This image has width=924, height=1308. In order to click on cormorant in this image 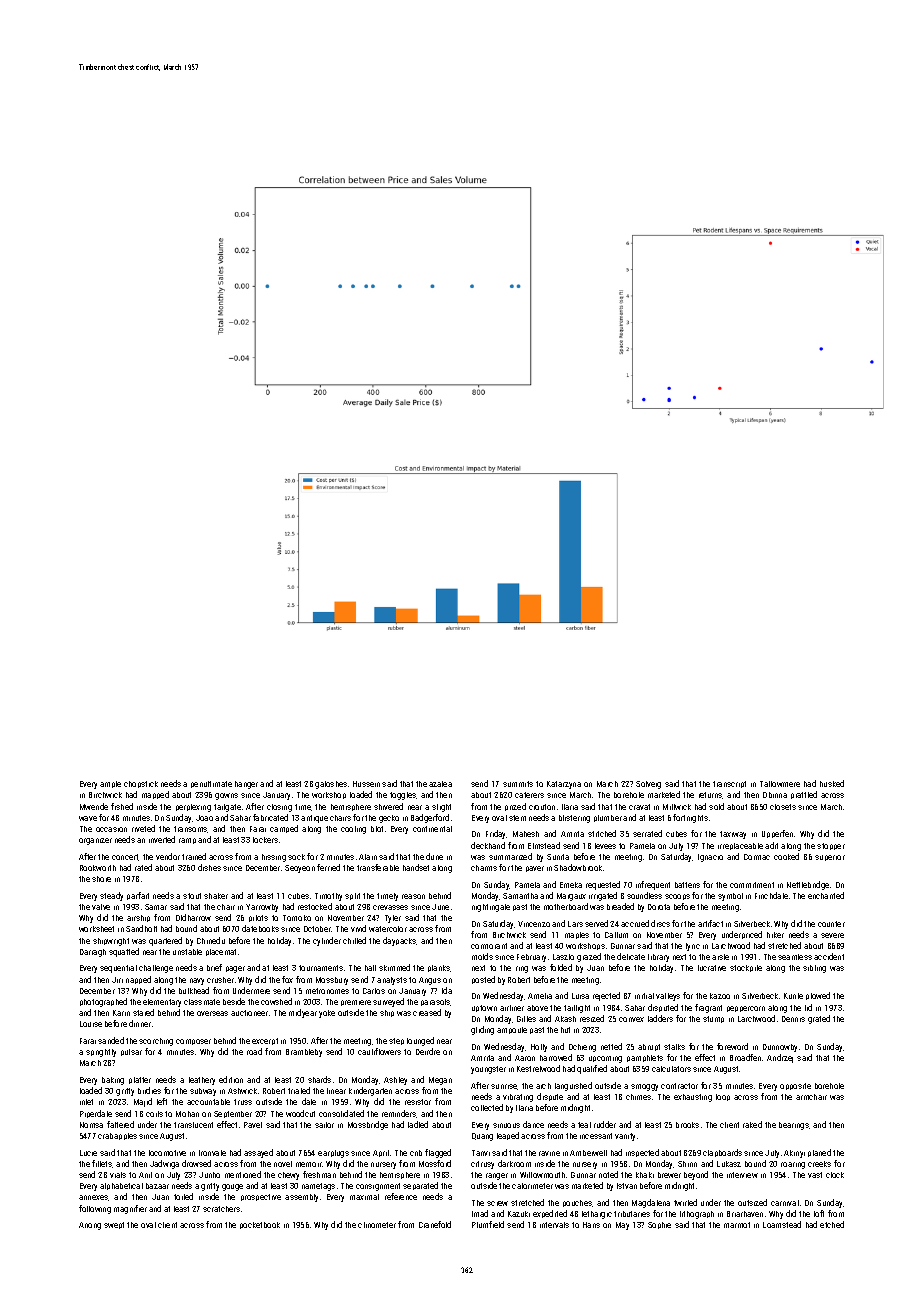, I will do `click(489, 946)`.
